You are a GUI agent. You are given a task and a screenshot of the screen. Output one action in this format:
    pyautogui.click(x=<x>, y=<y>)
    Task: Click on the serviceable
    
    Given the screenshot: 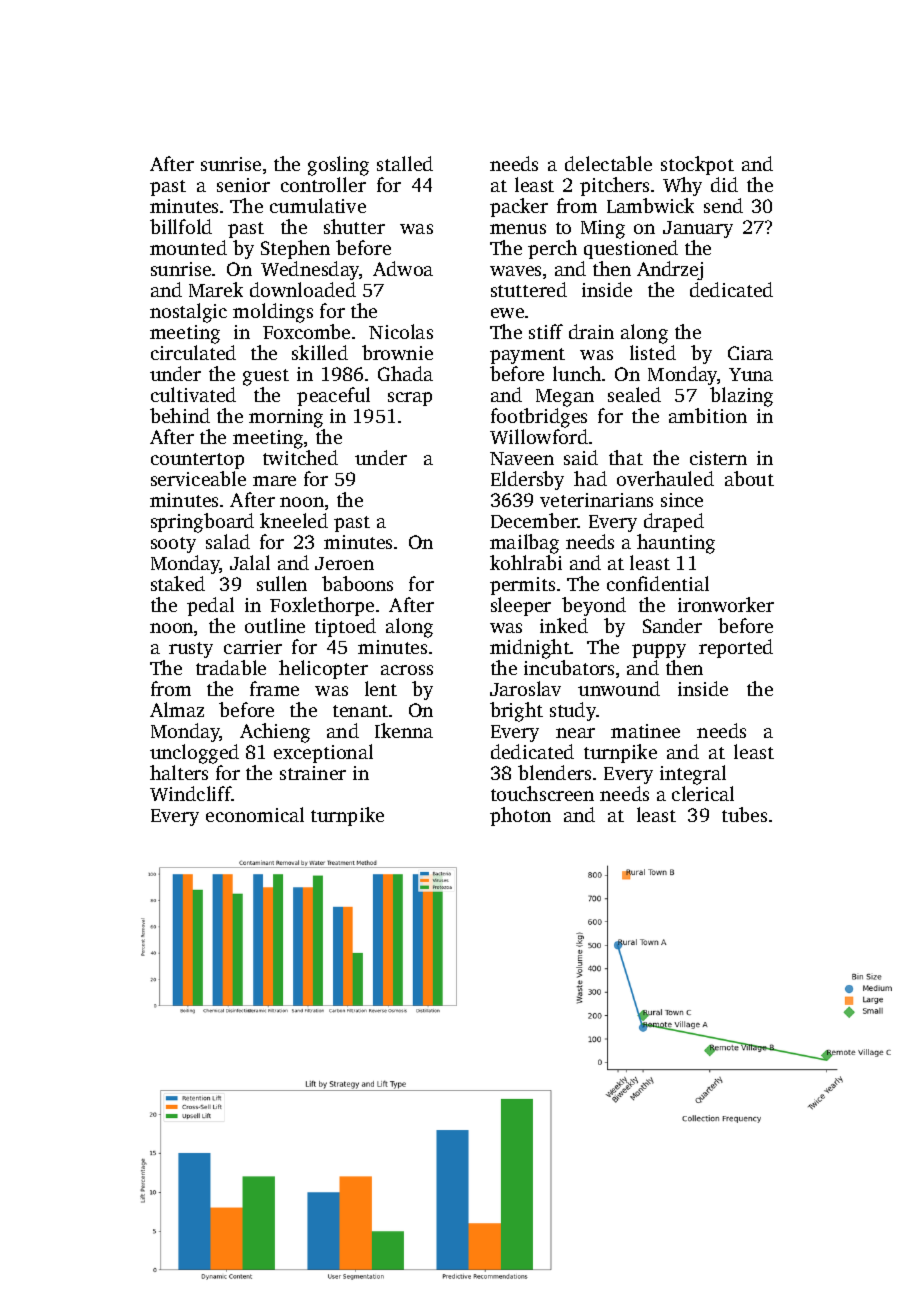 What is the action you would take?
    pyautogui.click(x=198, y=478)
